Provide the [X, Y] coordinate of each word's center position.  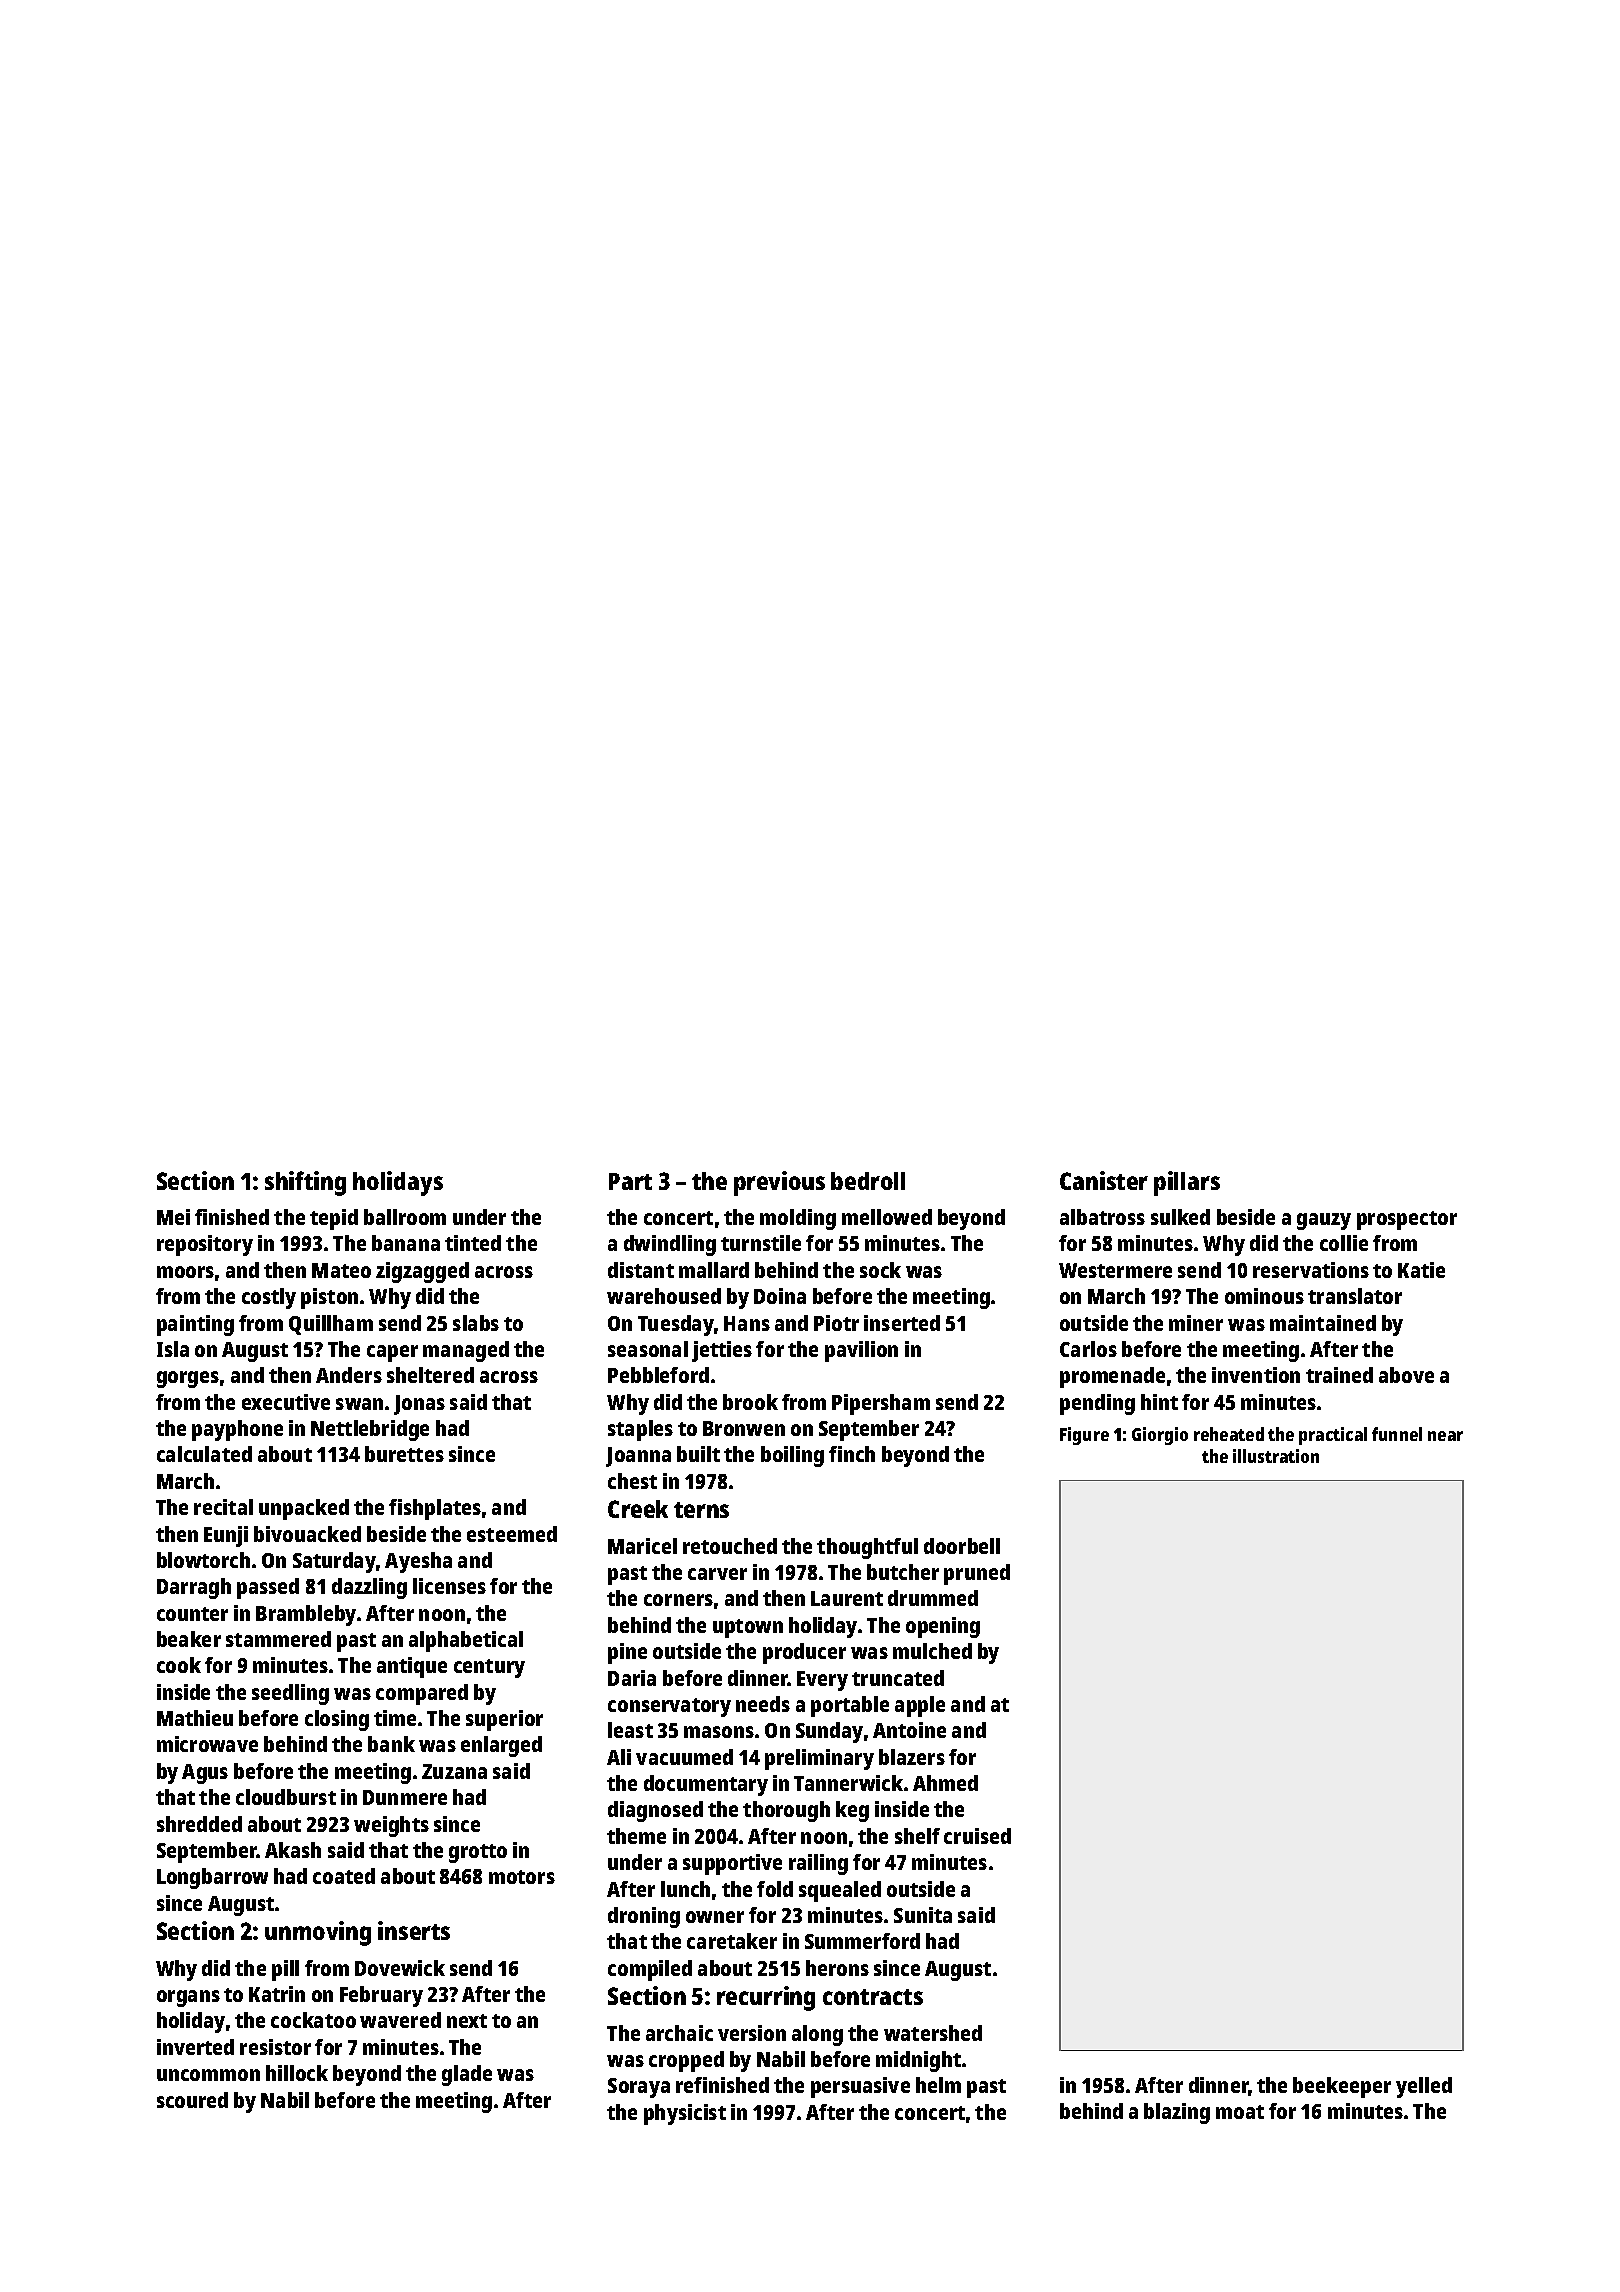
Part [630, 1181]
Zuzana [454, 1771]
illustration [1276, 1456]
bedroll [868, 1181]
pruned [977, 1574]
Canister [1104, 1180]
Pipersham [881, 1404]
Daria [632, 1678]
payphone [237, 1430]
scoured [192, 2100]
